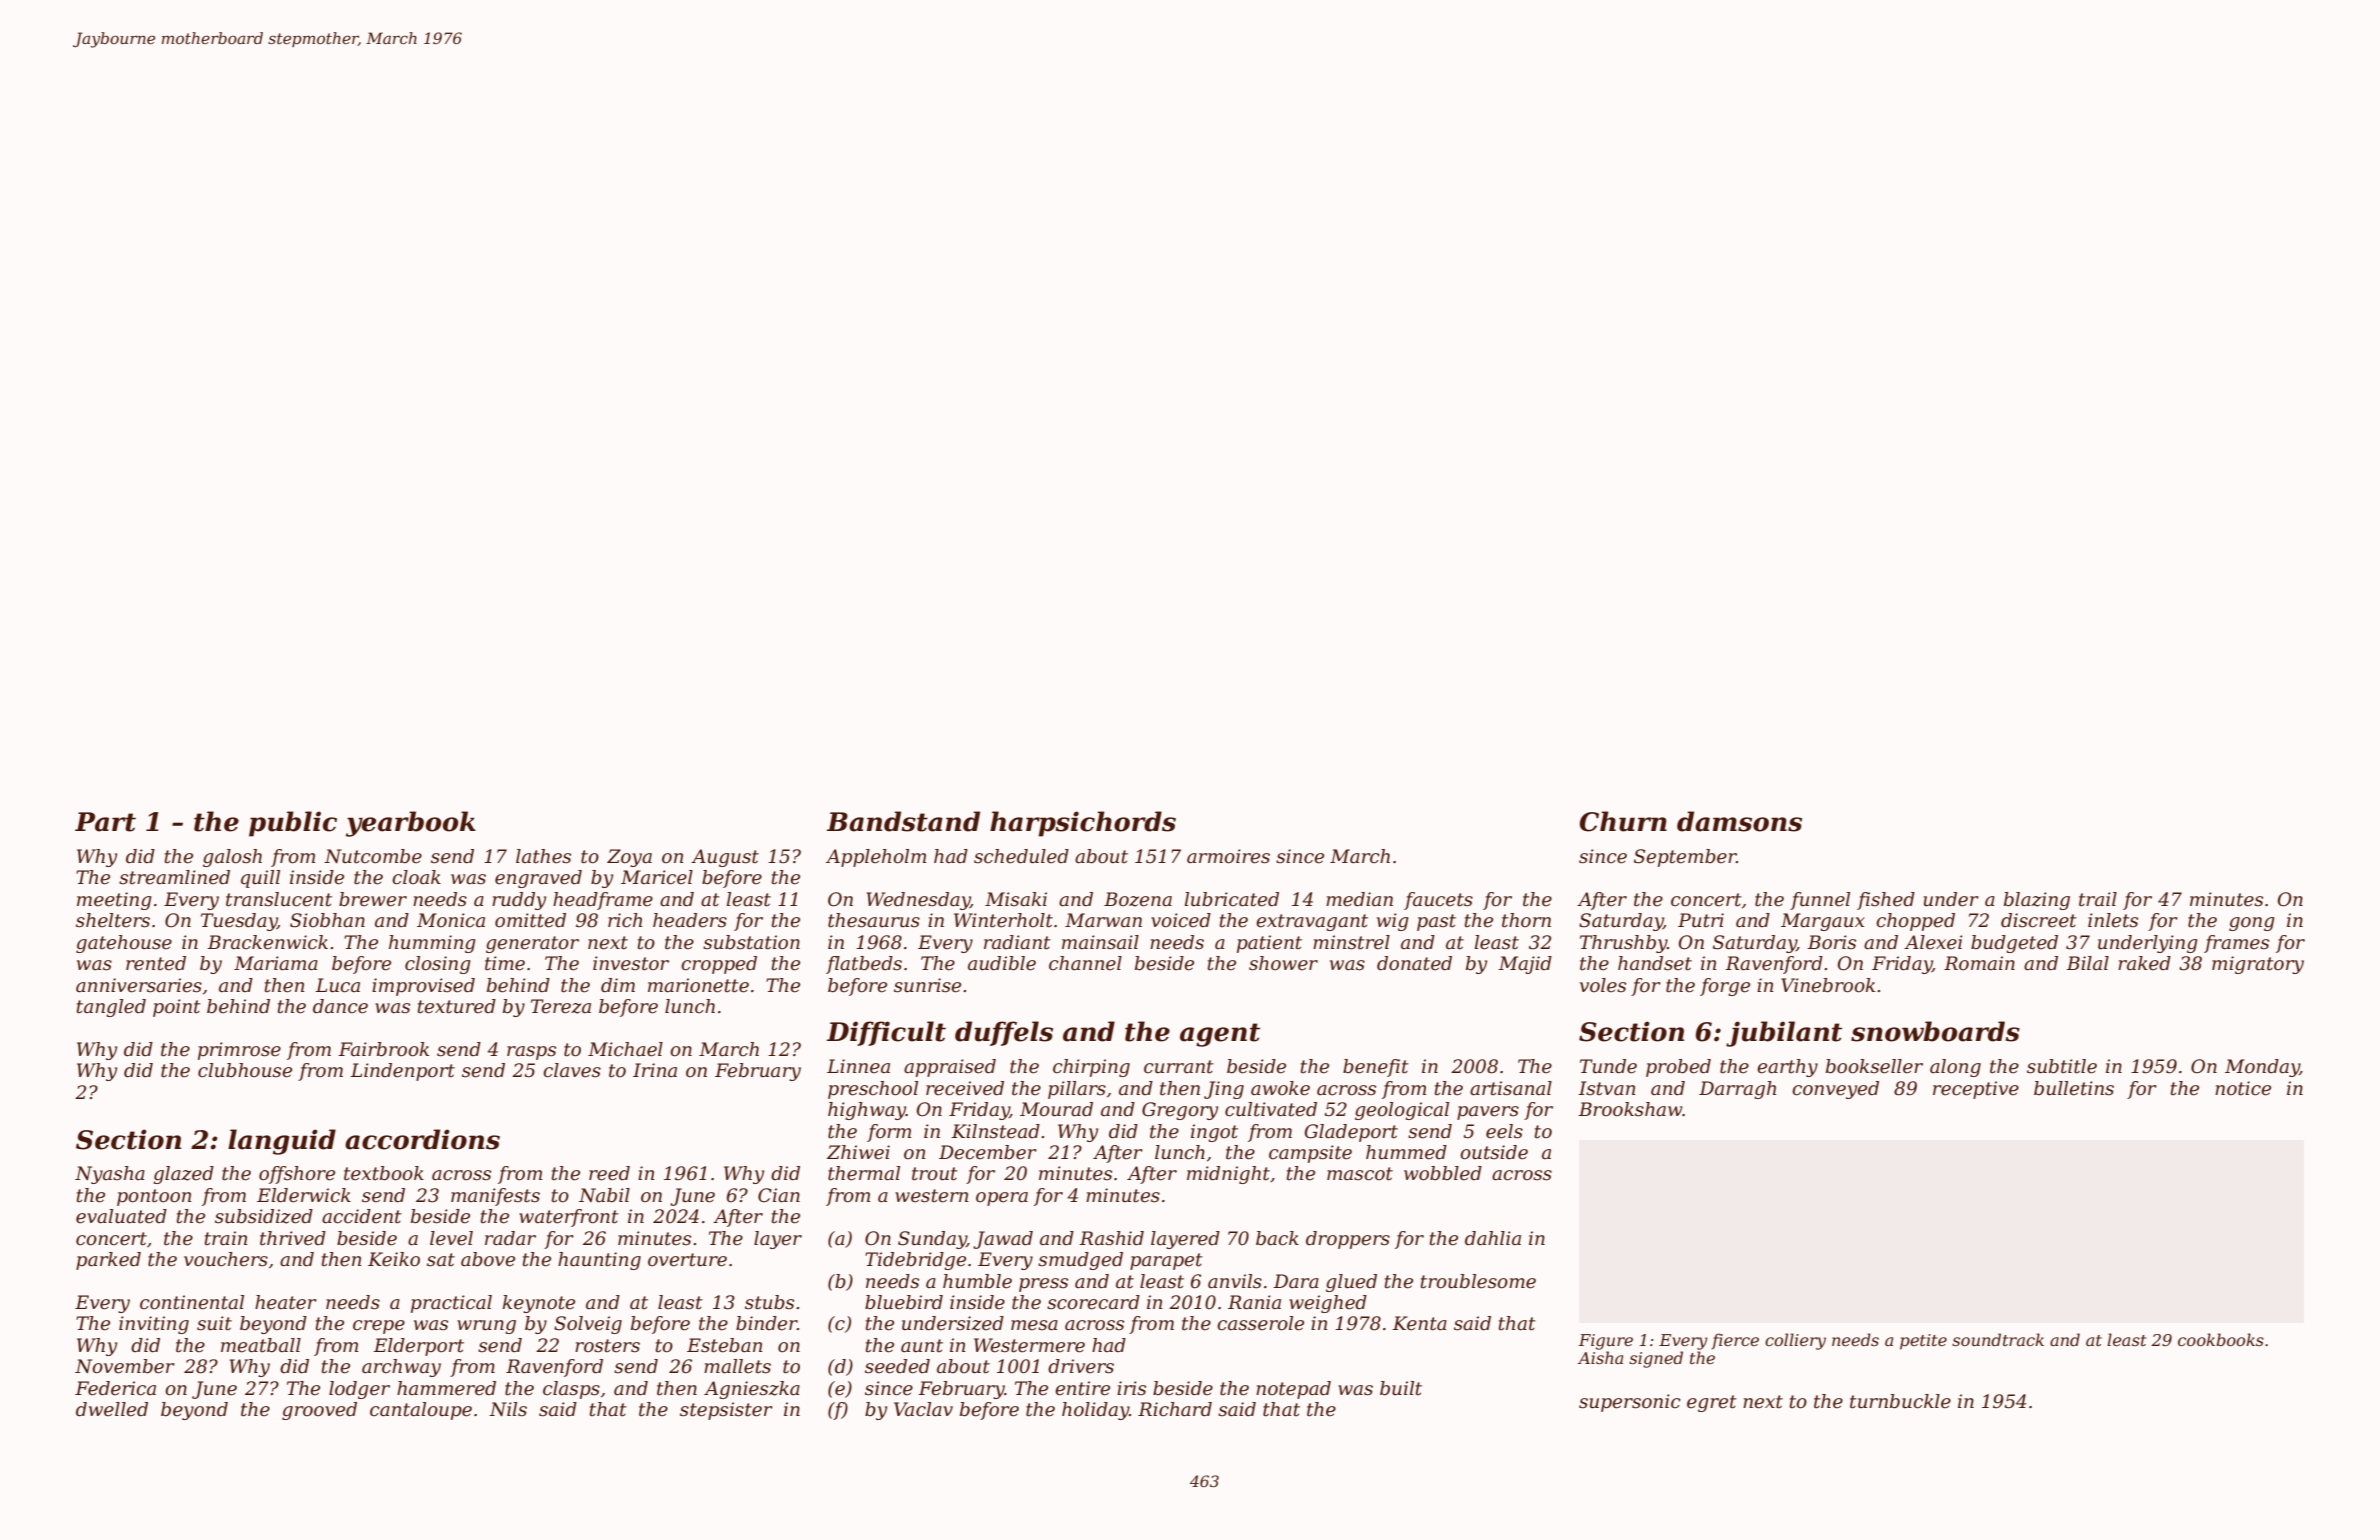 This screenshot has width=2380, height=1540. Describe the element at coordinates (1312, 922) in the screenshot. I see `extravagant` at that location.
